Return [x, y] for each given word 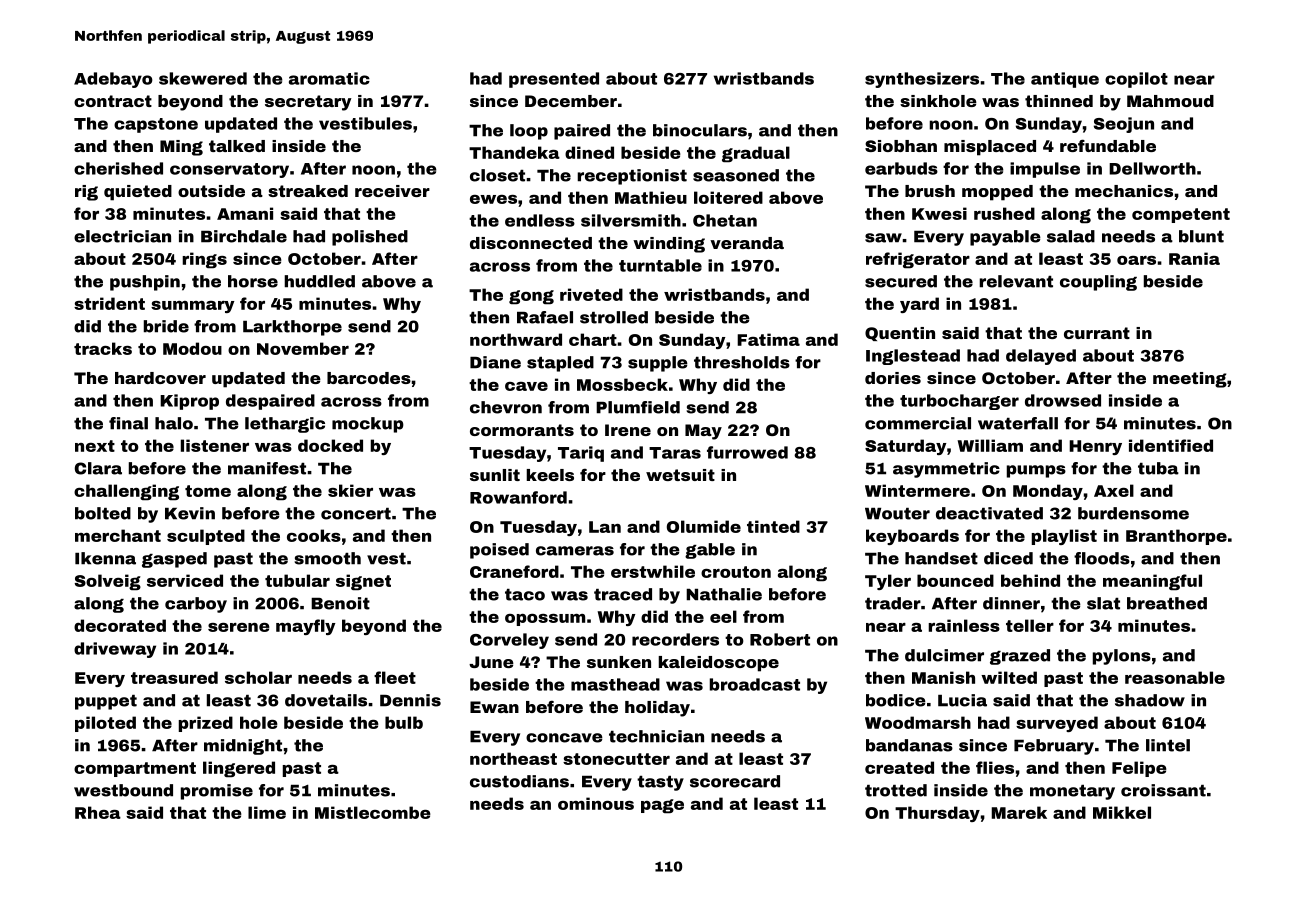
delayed [1041, 357]
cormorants [522, 430]
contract [113, 101]
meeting [1190, 380]
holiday [657, 709]
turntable [660, 265]
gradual [756, 154]
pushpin [145, 283]
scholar [258, 677]
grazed [1020, 657]
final [128, 423]
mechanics [1124, 191]
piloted [105, 724]
